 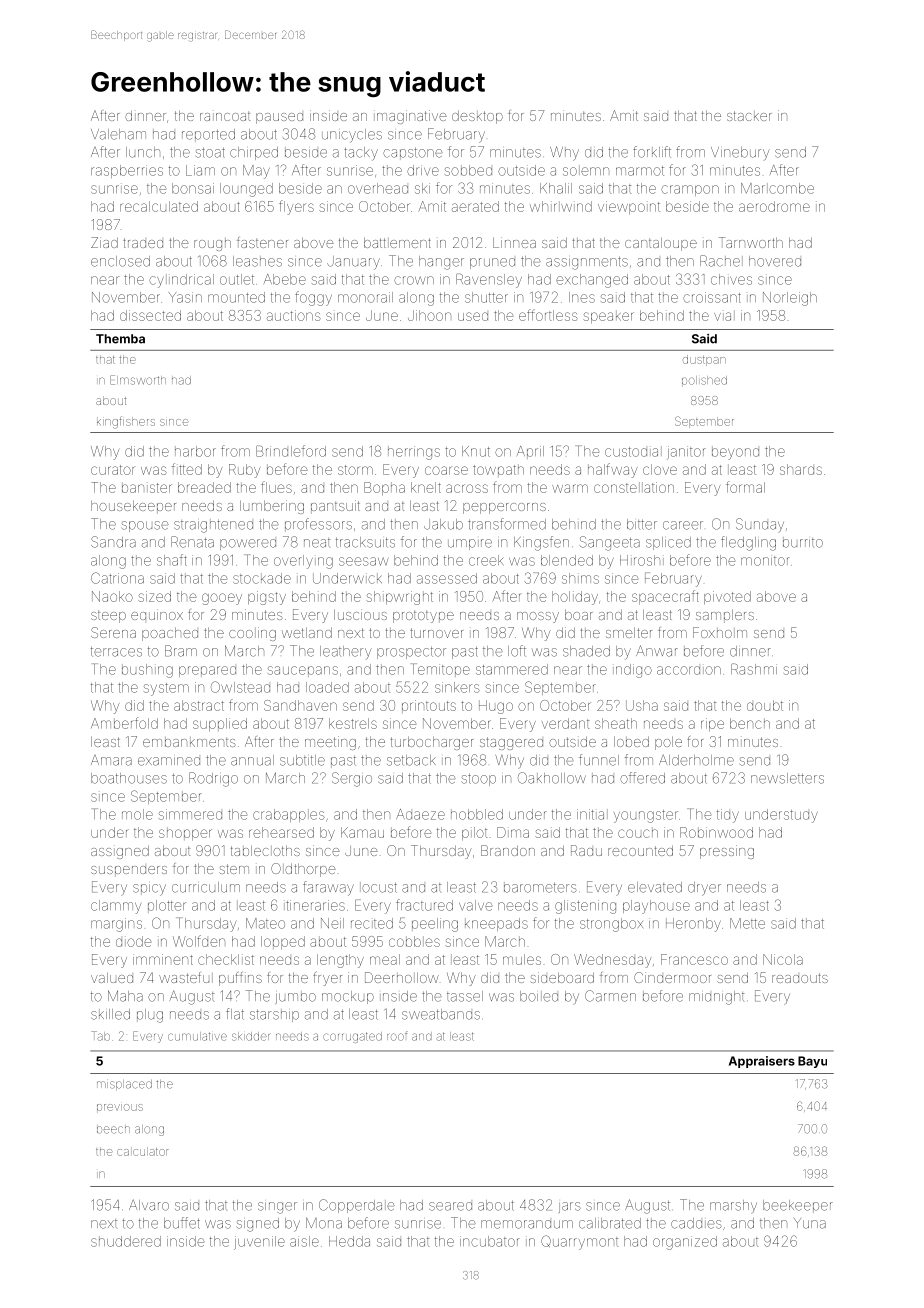 I want to click on bonsai, so click(x=193, y=188).
